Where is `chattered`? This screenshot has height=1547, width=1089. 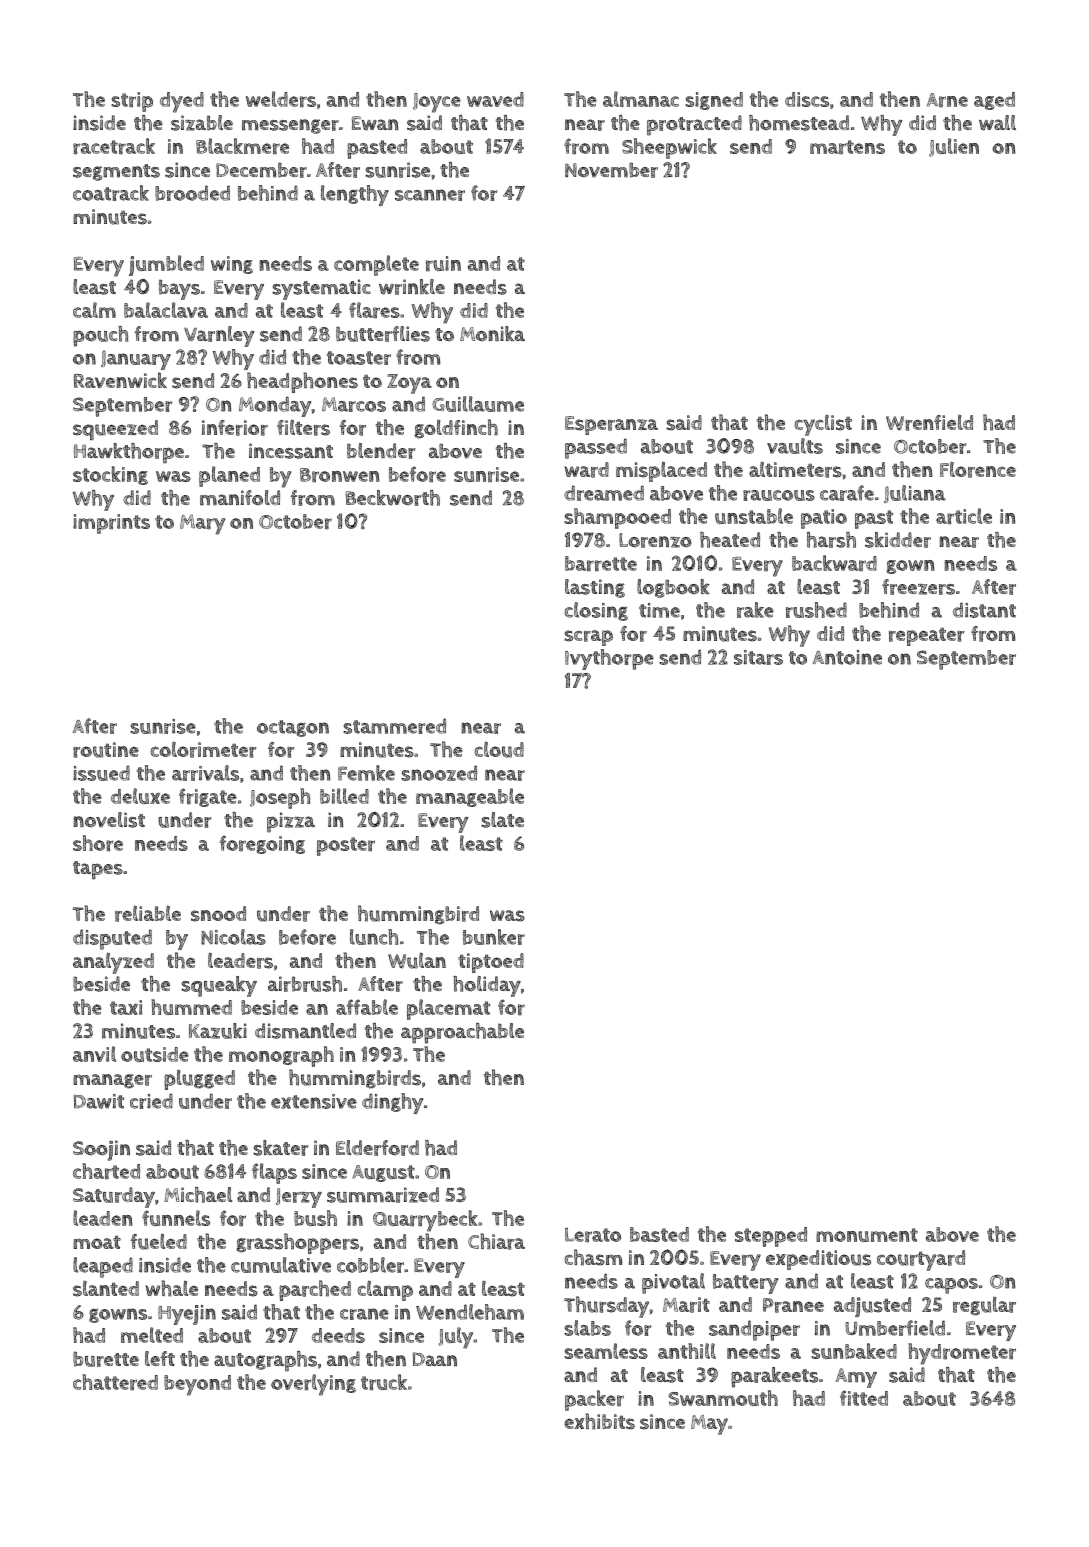
chattered is located at coordinates (115, 1382).
